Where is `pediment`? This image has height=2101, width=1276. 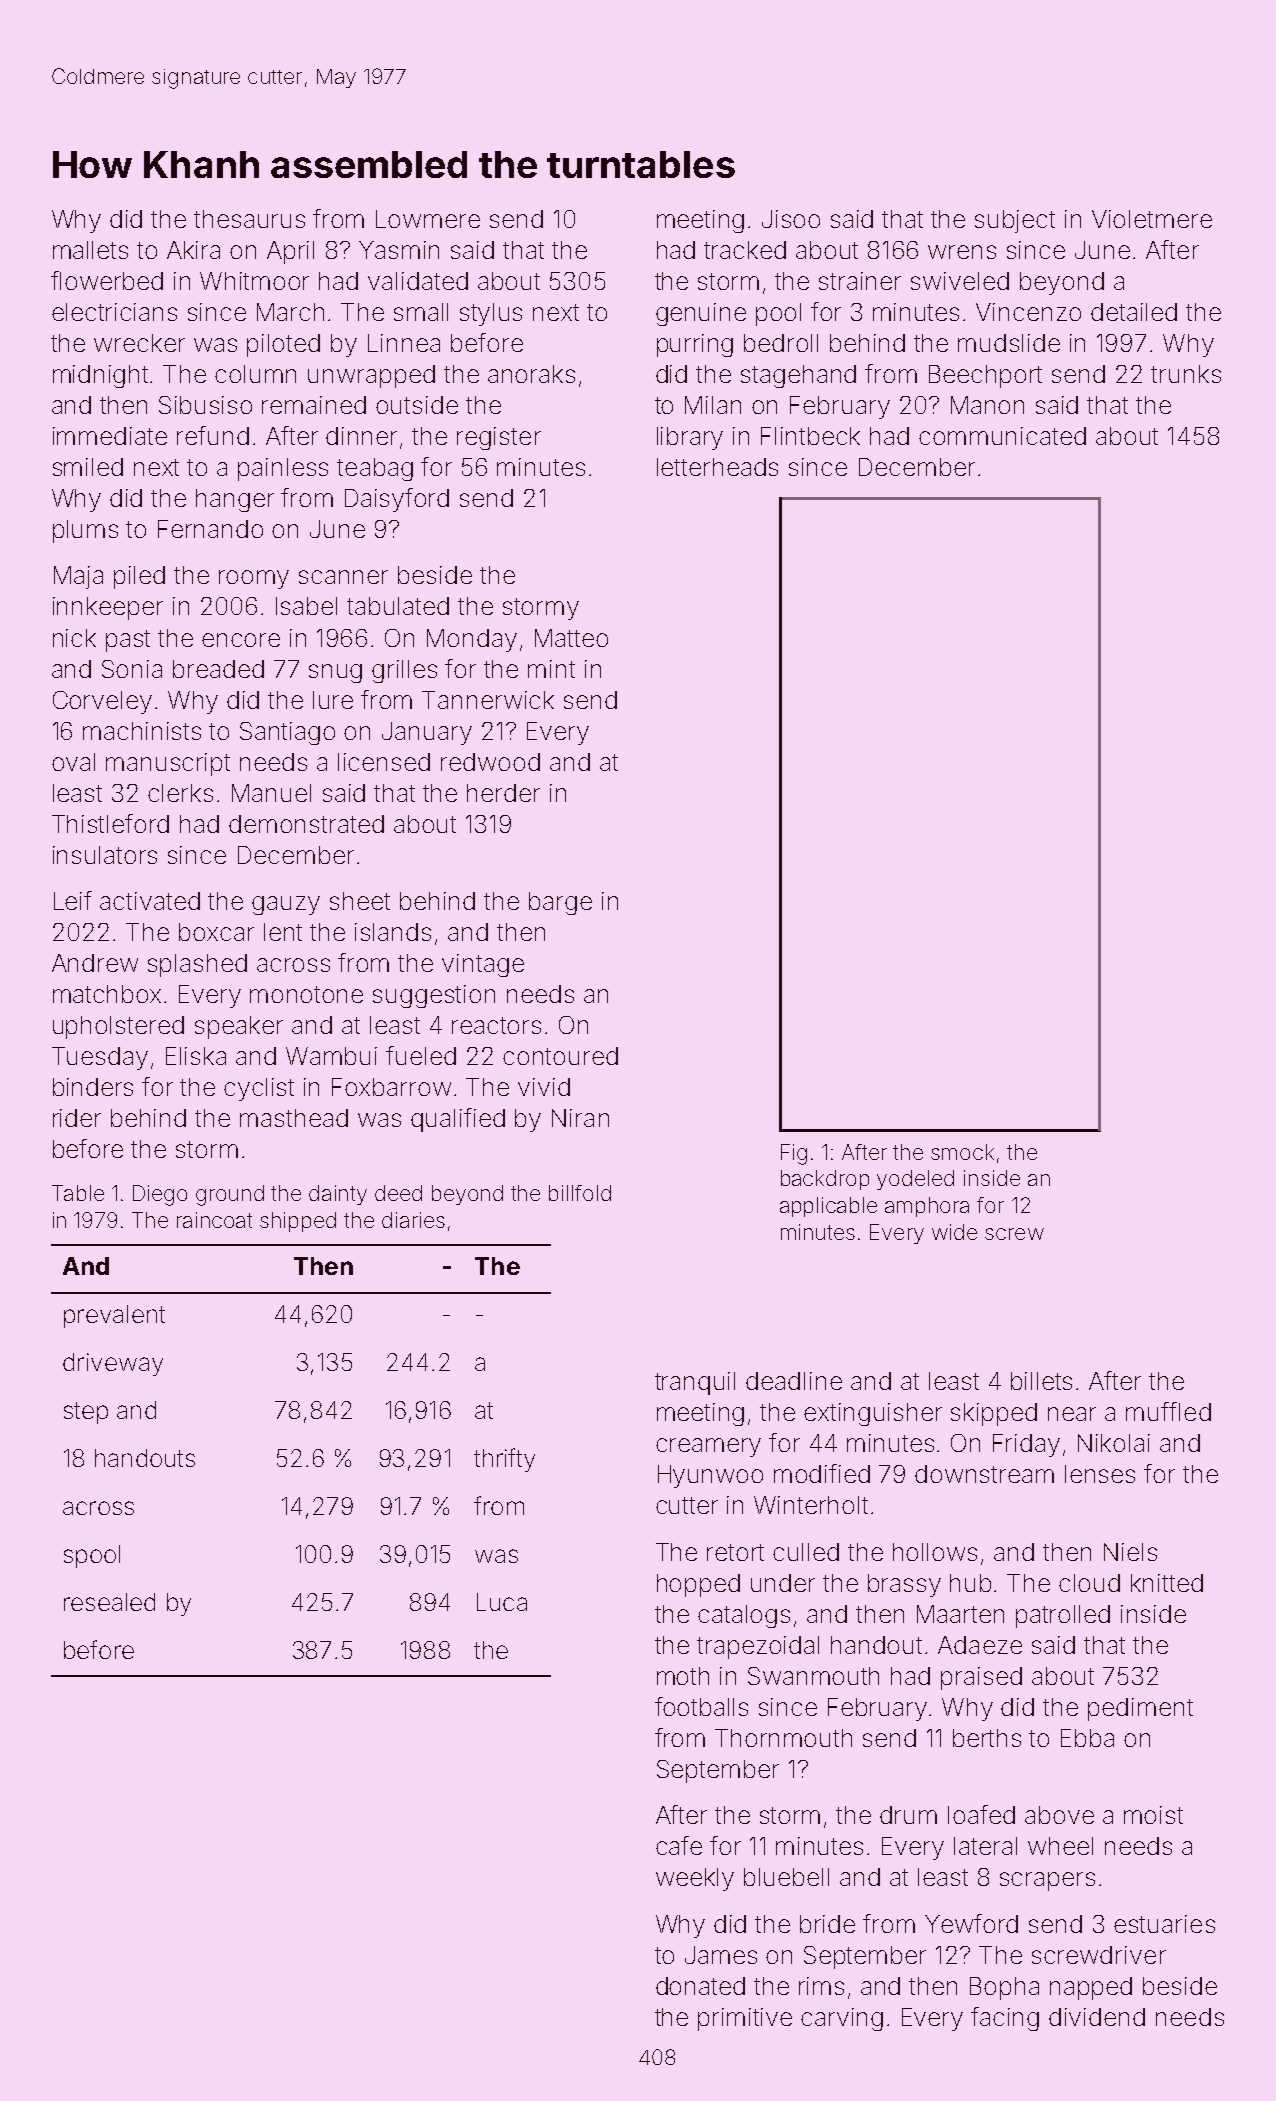 pediment is located at coordinates (1140, 1709).
